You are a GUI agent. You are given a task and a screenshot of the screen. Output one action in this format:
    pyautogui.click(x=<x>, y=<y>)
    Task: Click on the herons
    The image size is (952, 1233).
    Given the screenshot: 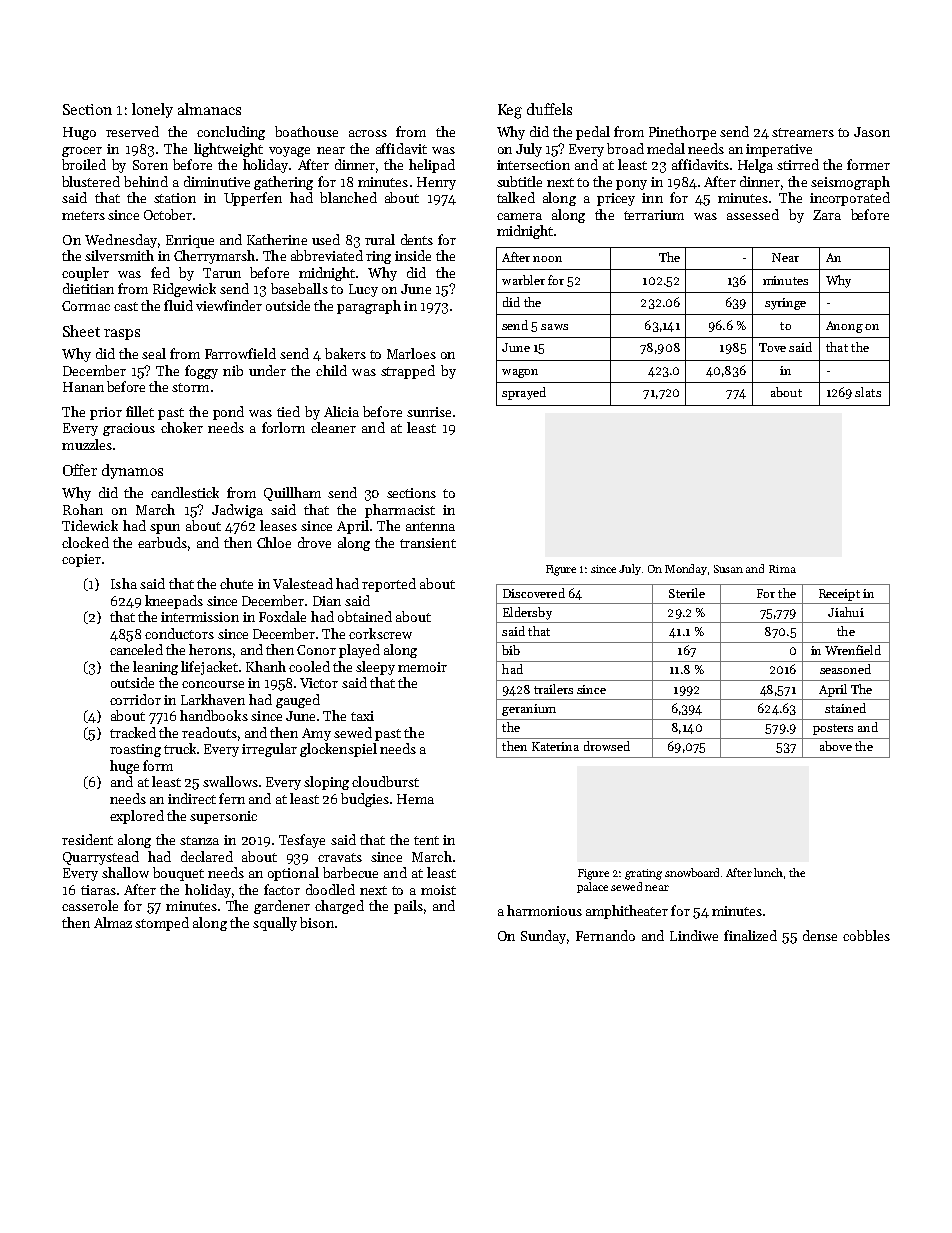 What is the action you would take?
    pyautogui.click(x=210, y=649)
